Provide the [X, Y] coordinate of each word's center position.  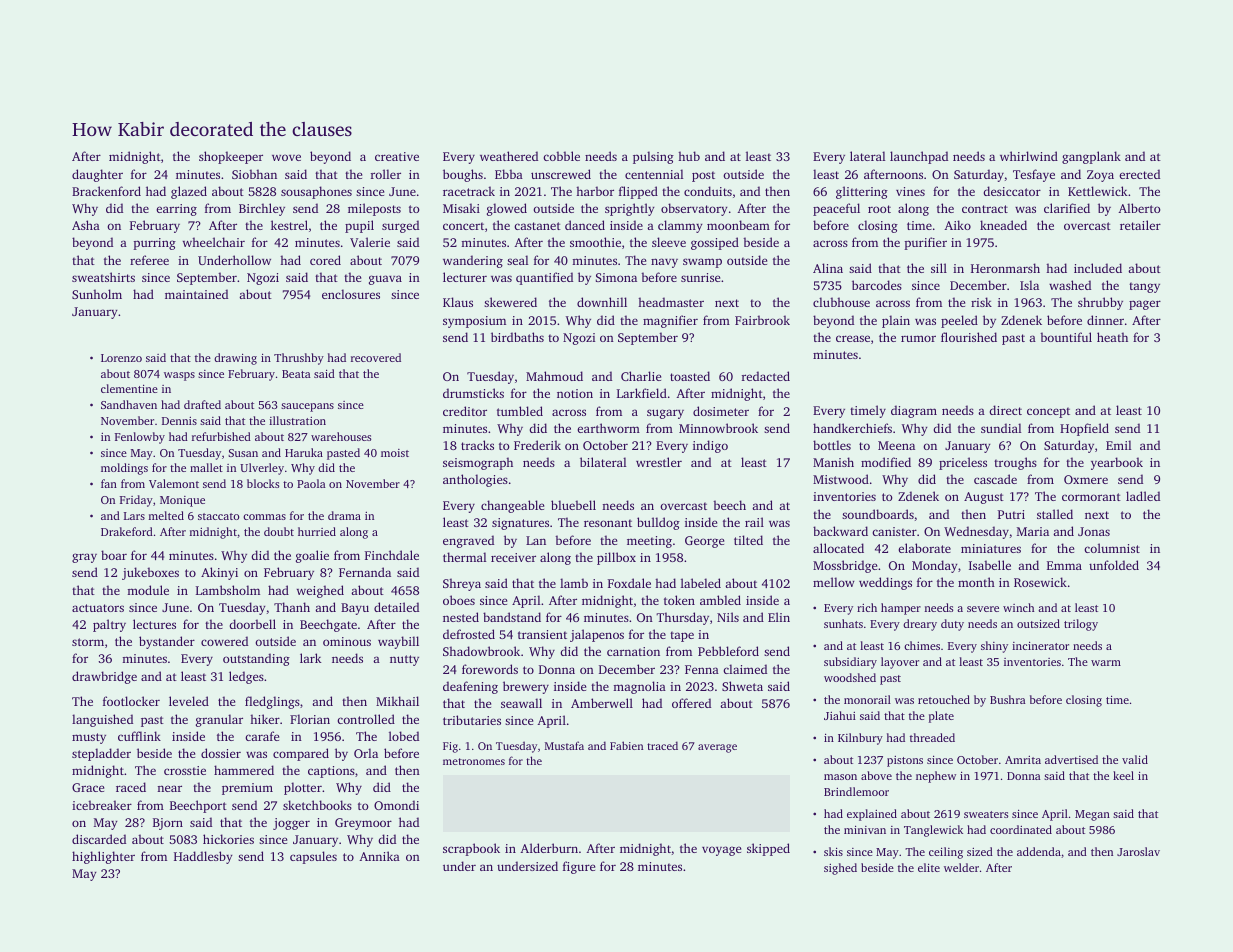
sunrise [700, 277]
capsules [313, 857]
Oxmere [1086, 479]
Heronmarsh [1005, 268]
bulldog [658, 523]
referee [149, 260]
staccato [218, 516]
